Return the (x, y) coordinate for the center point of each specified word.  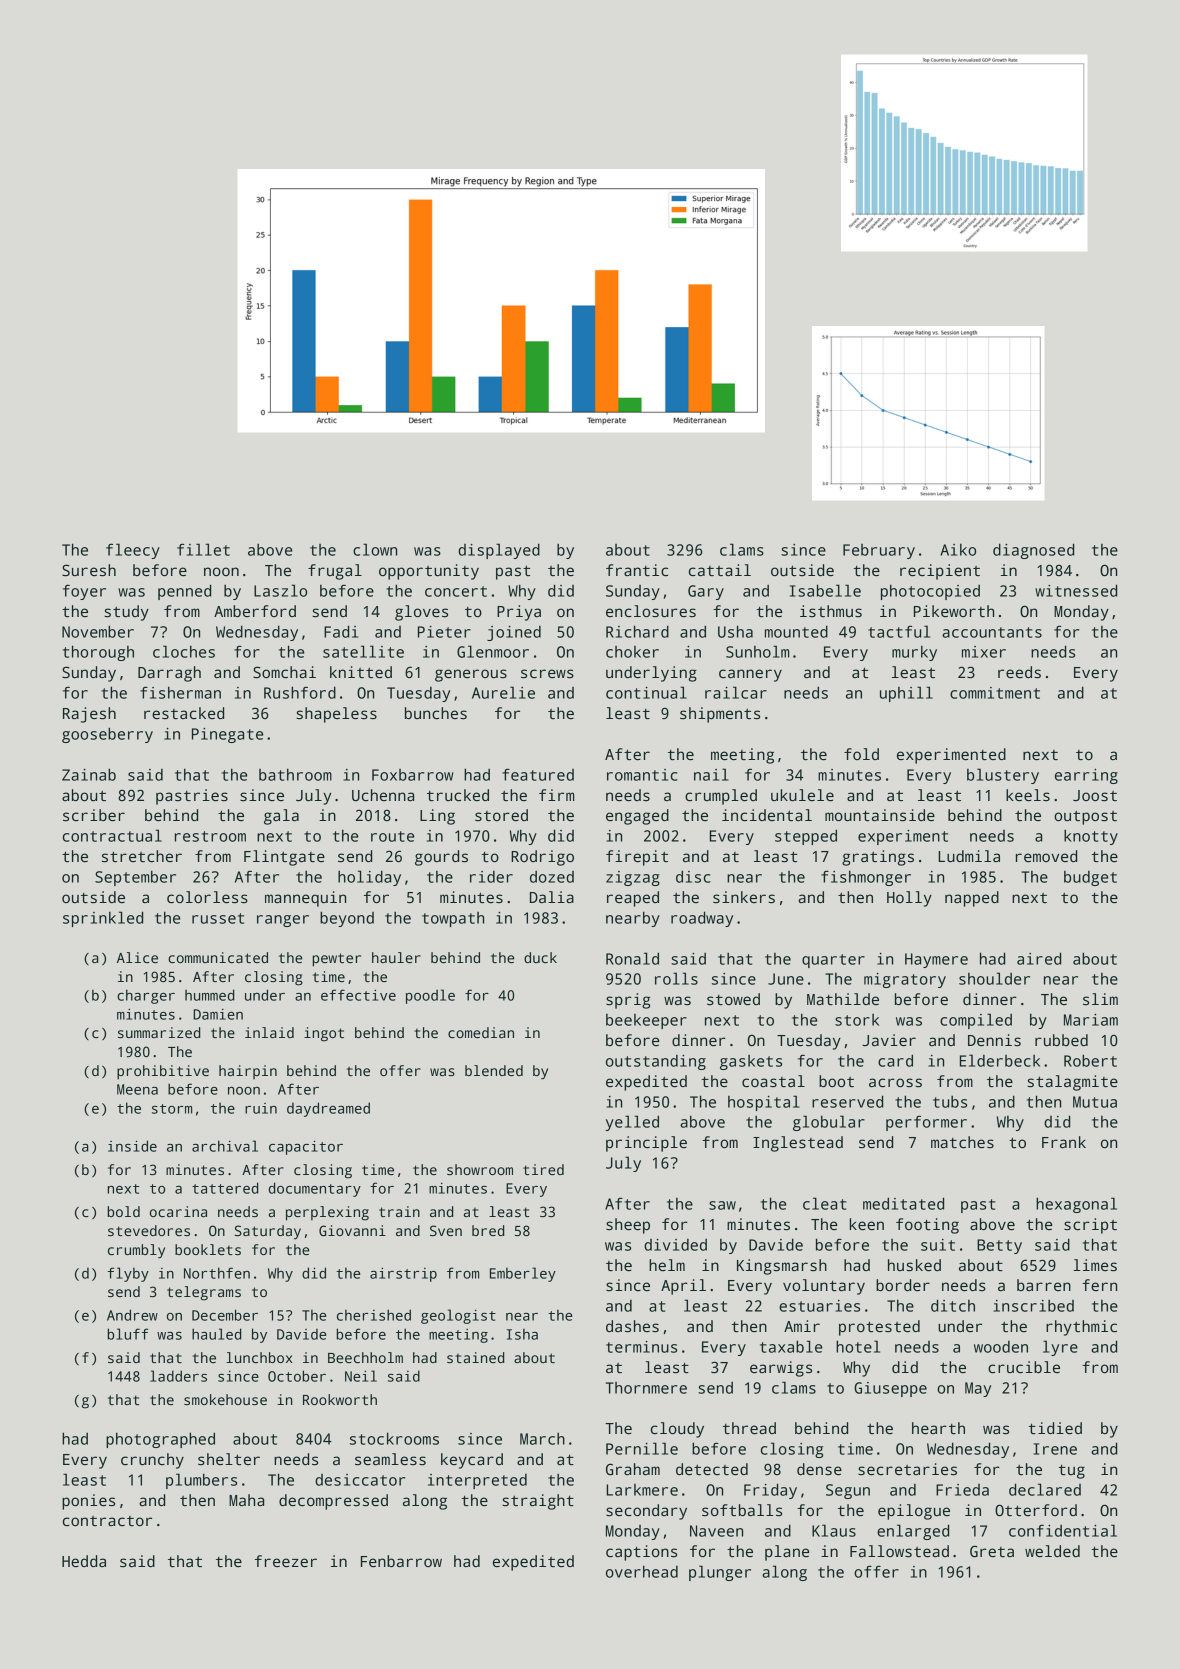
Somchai (284, 672)
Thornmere (646, 1388)
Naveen (716, 1531)
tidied (1055, 1428)
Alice (137, 957)
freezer (286, 1561)
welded (1052, 1551)
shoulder (994, 978)
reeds (1019, 672)
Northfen (217, 1273)
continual (646, 692)
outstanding (656, 1062)
